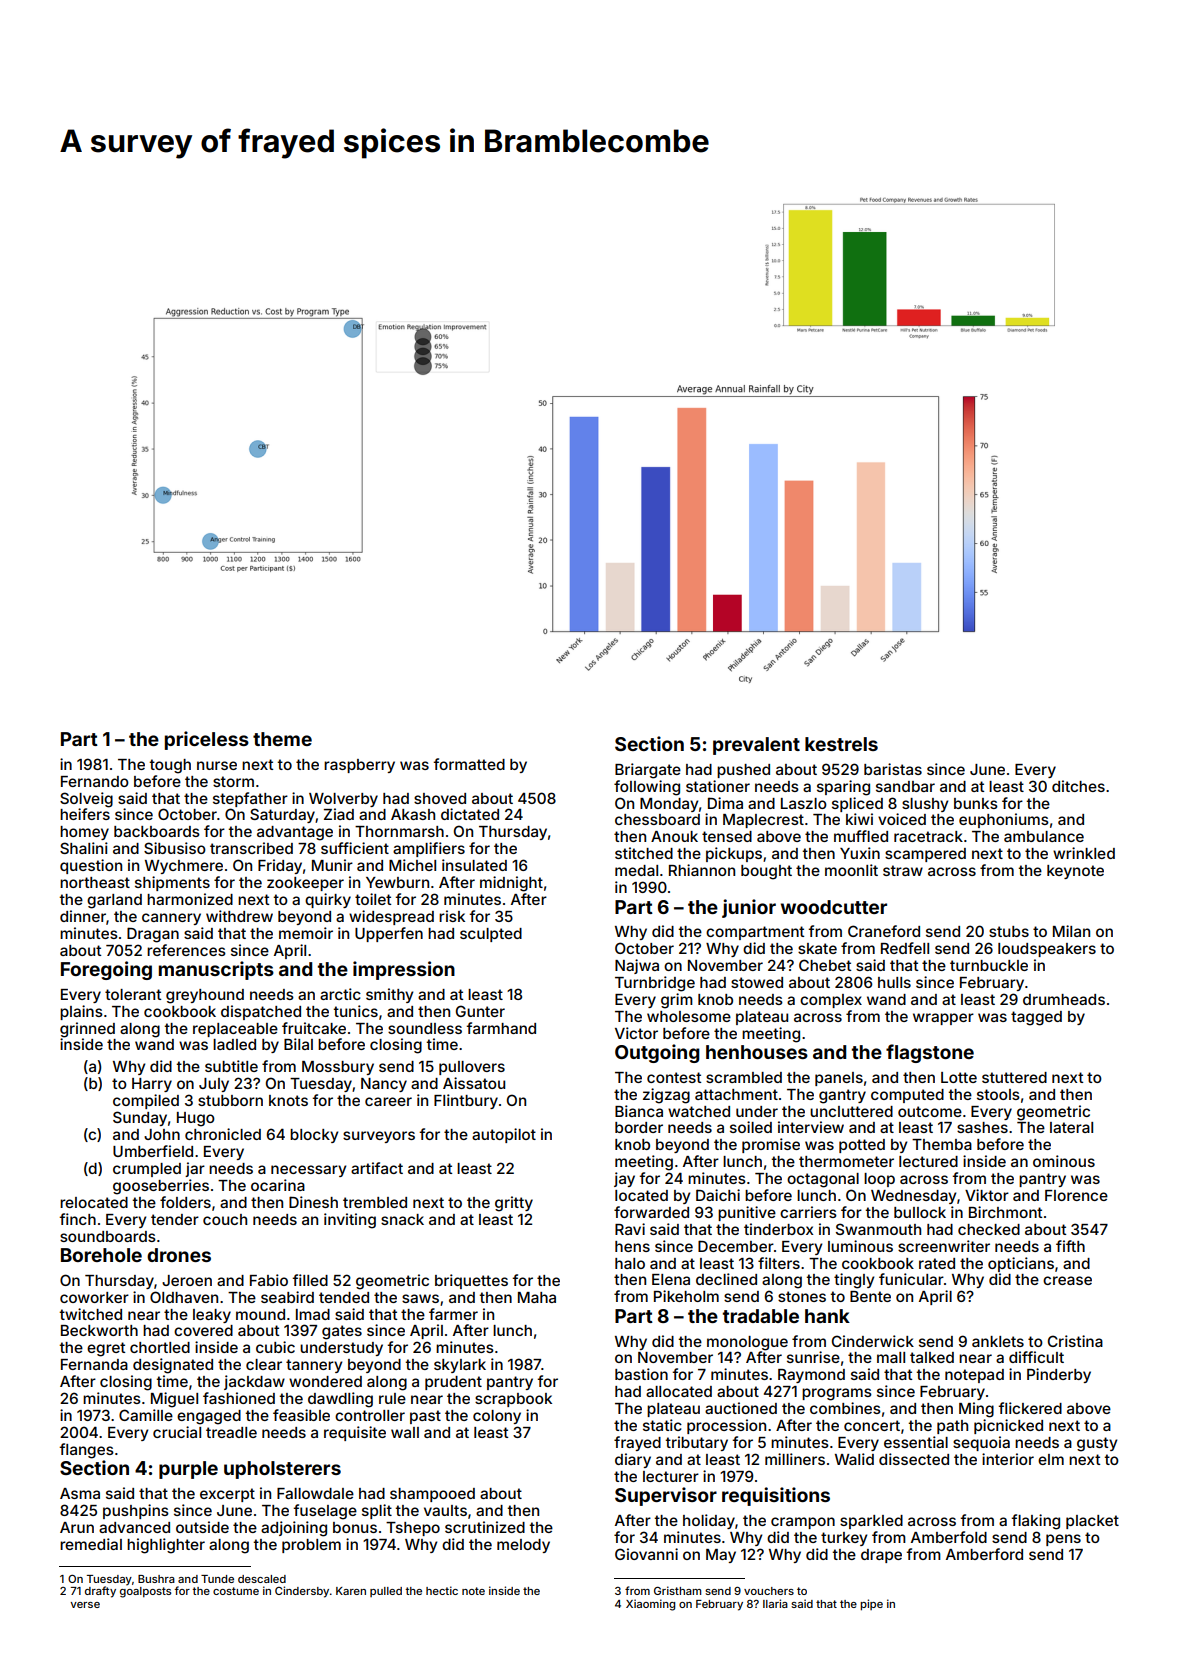 The height and width of the page is (1668, 1179). I want to click on Giovanni, so click(646, 1554).
